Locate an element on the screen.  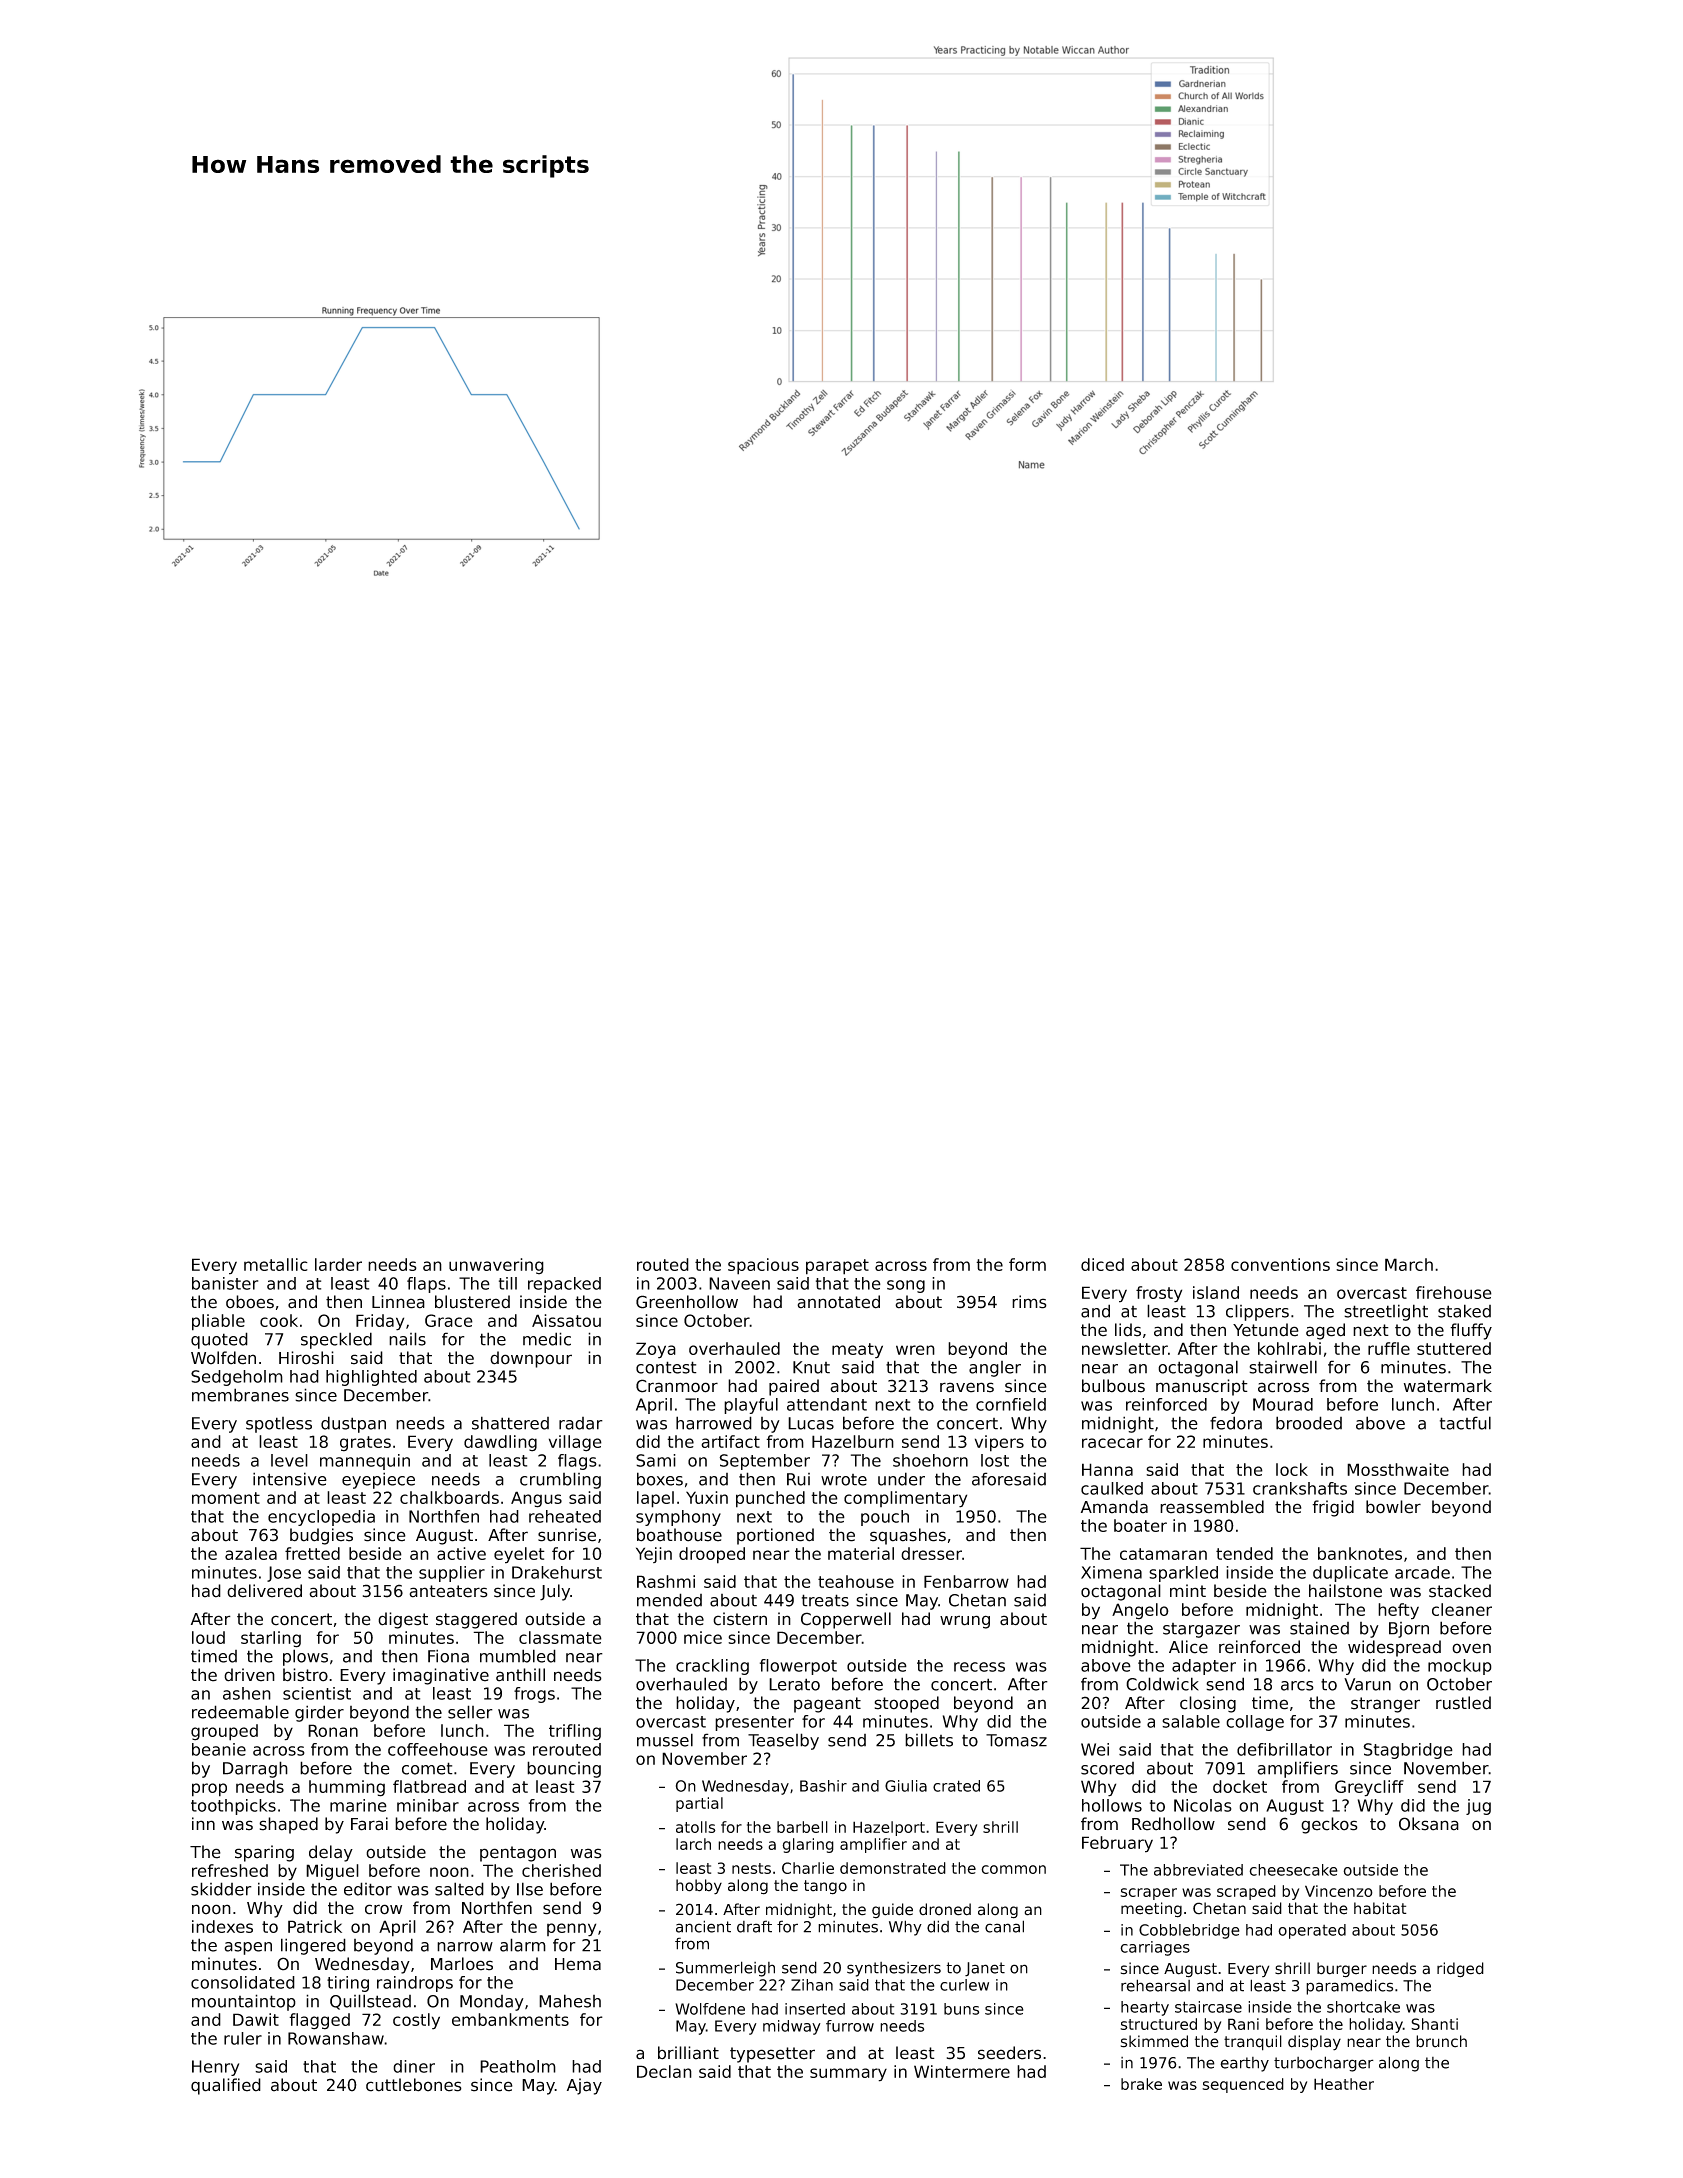
spacious is located at coordinates (763, 1266).
